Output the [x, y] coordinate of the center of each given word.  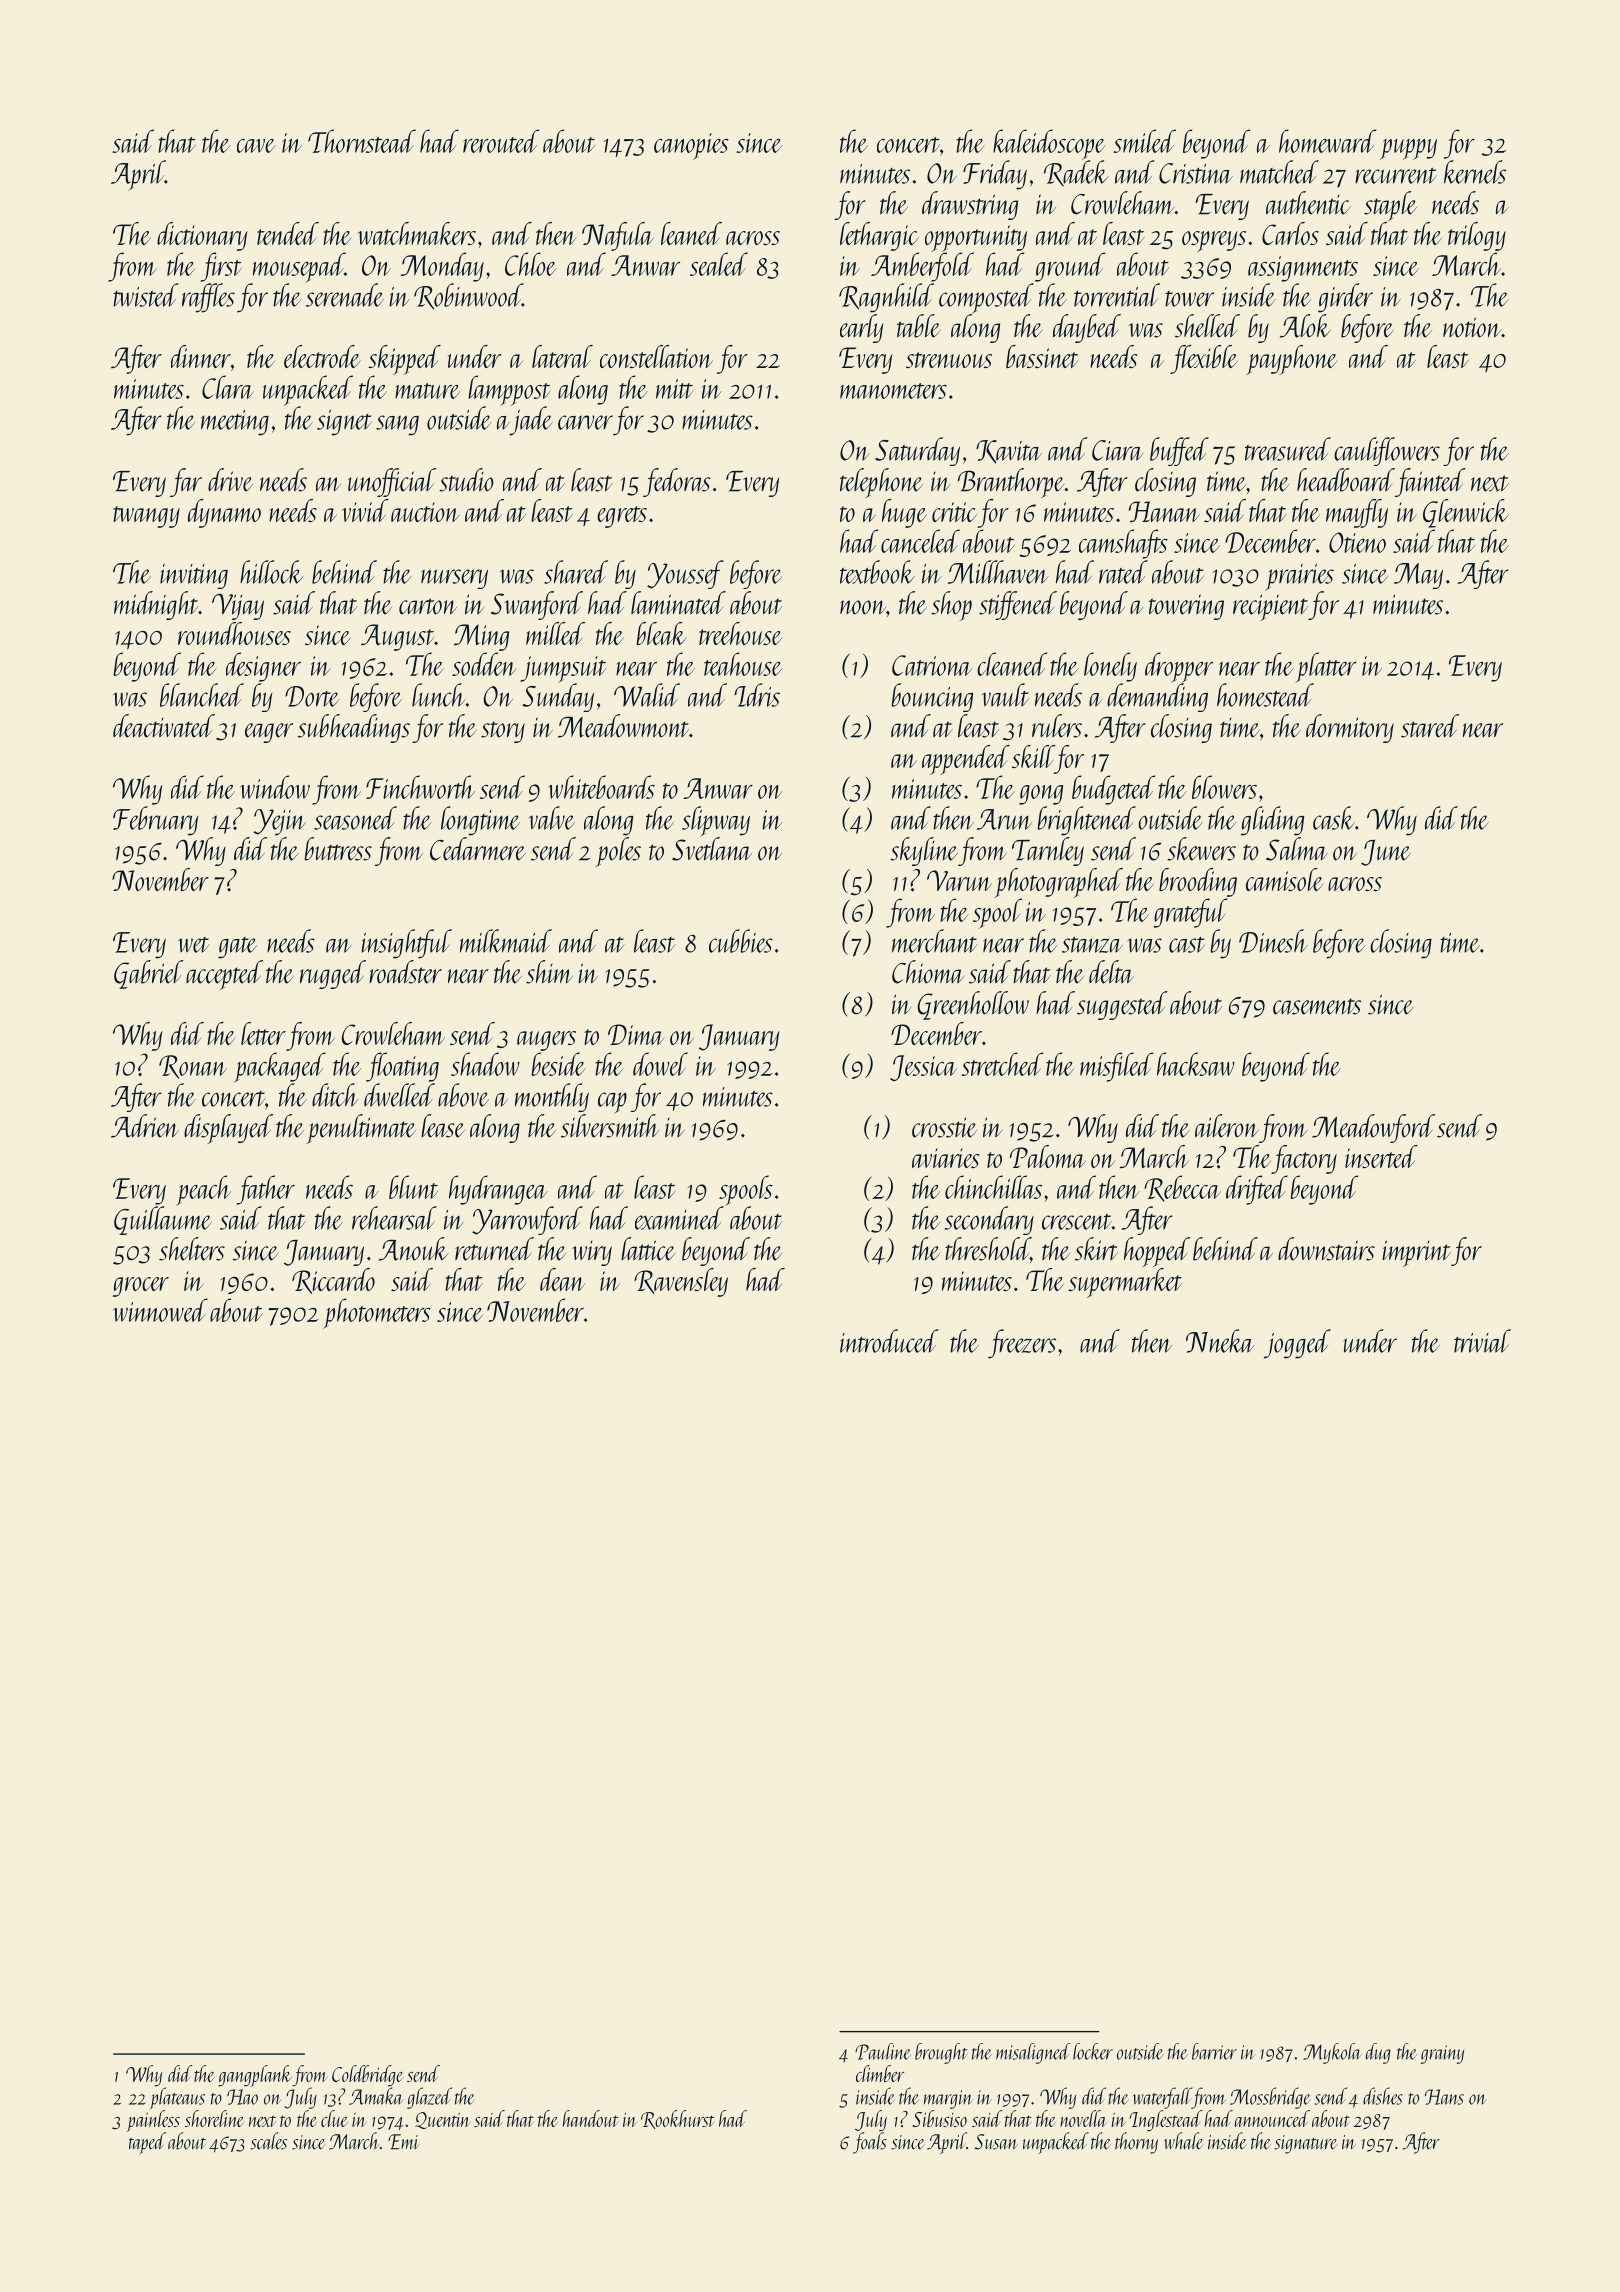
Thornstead [362, 141]
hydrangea [498, 1190]
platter [1326, 667]
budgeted [1113, 790]
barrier [1214, 2051]
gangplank [255, 2076]
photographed [1058, 883]
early [861, 328]
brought [941, 2053]
